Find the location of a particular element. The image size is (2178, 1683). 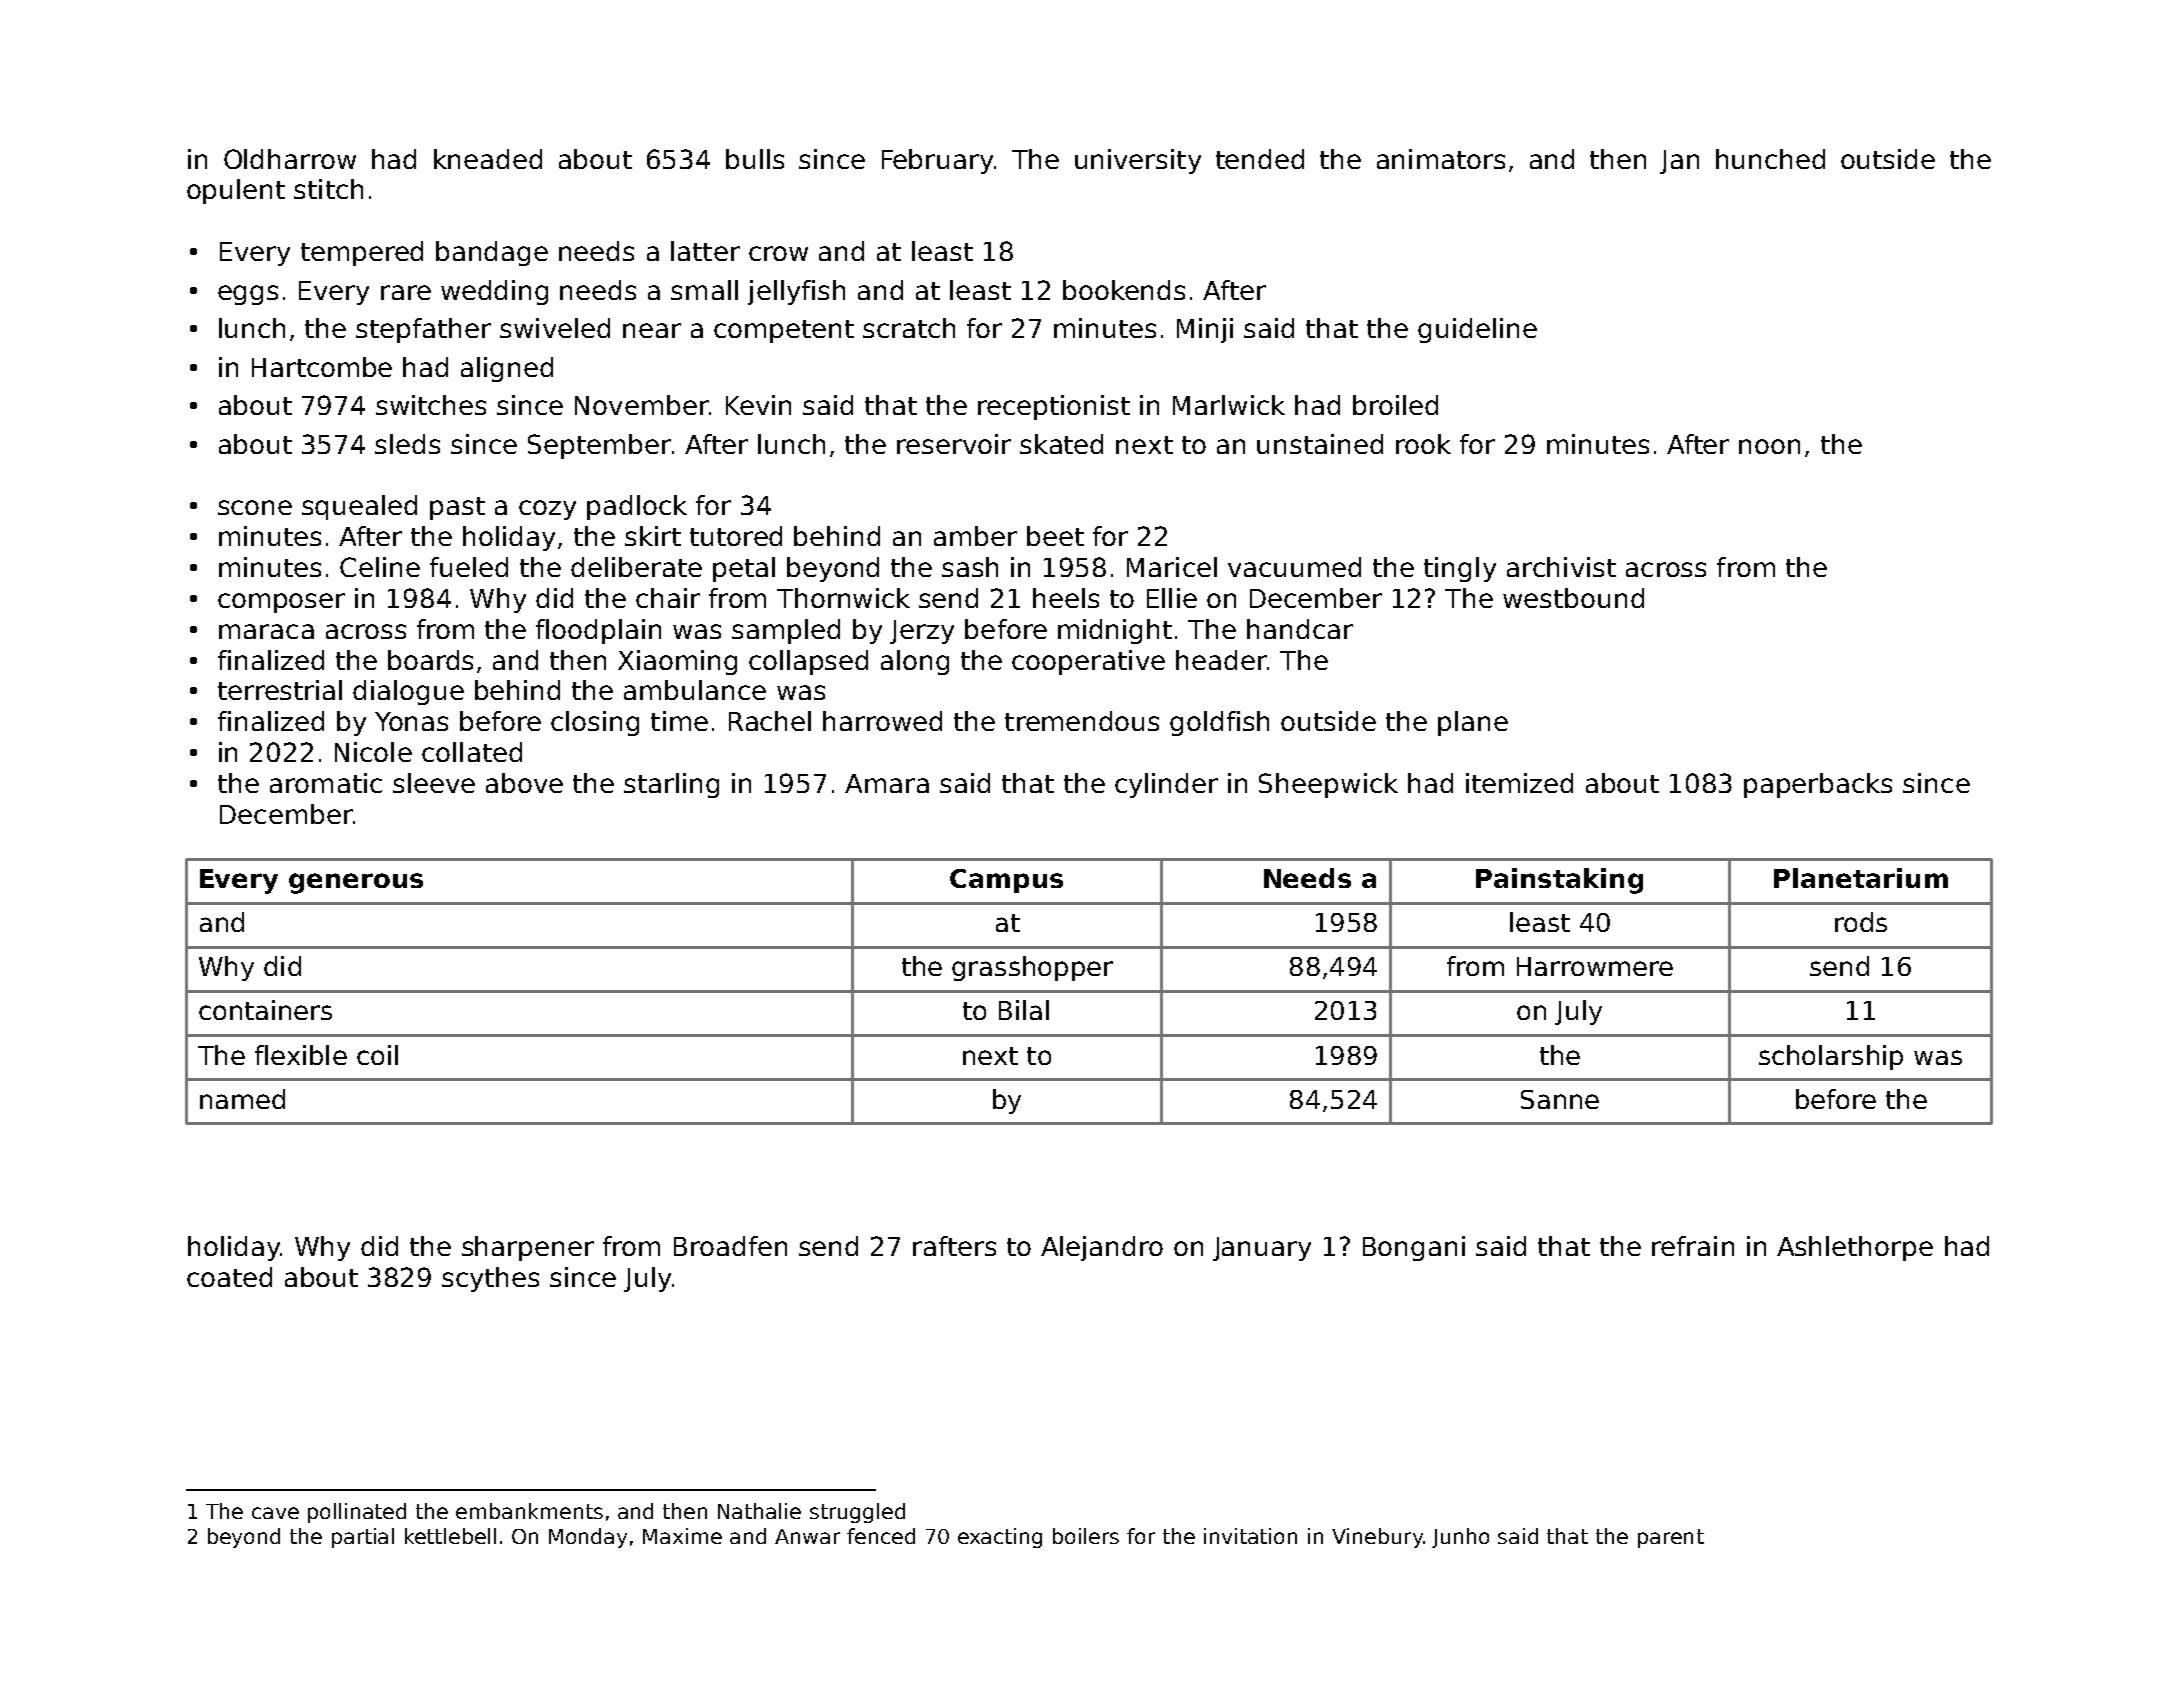

Sanne is located at coordinates (1560, 1099).
